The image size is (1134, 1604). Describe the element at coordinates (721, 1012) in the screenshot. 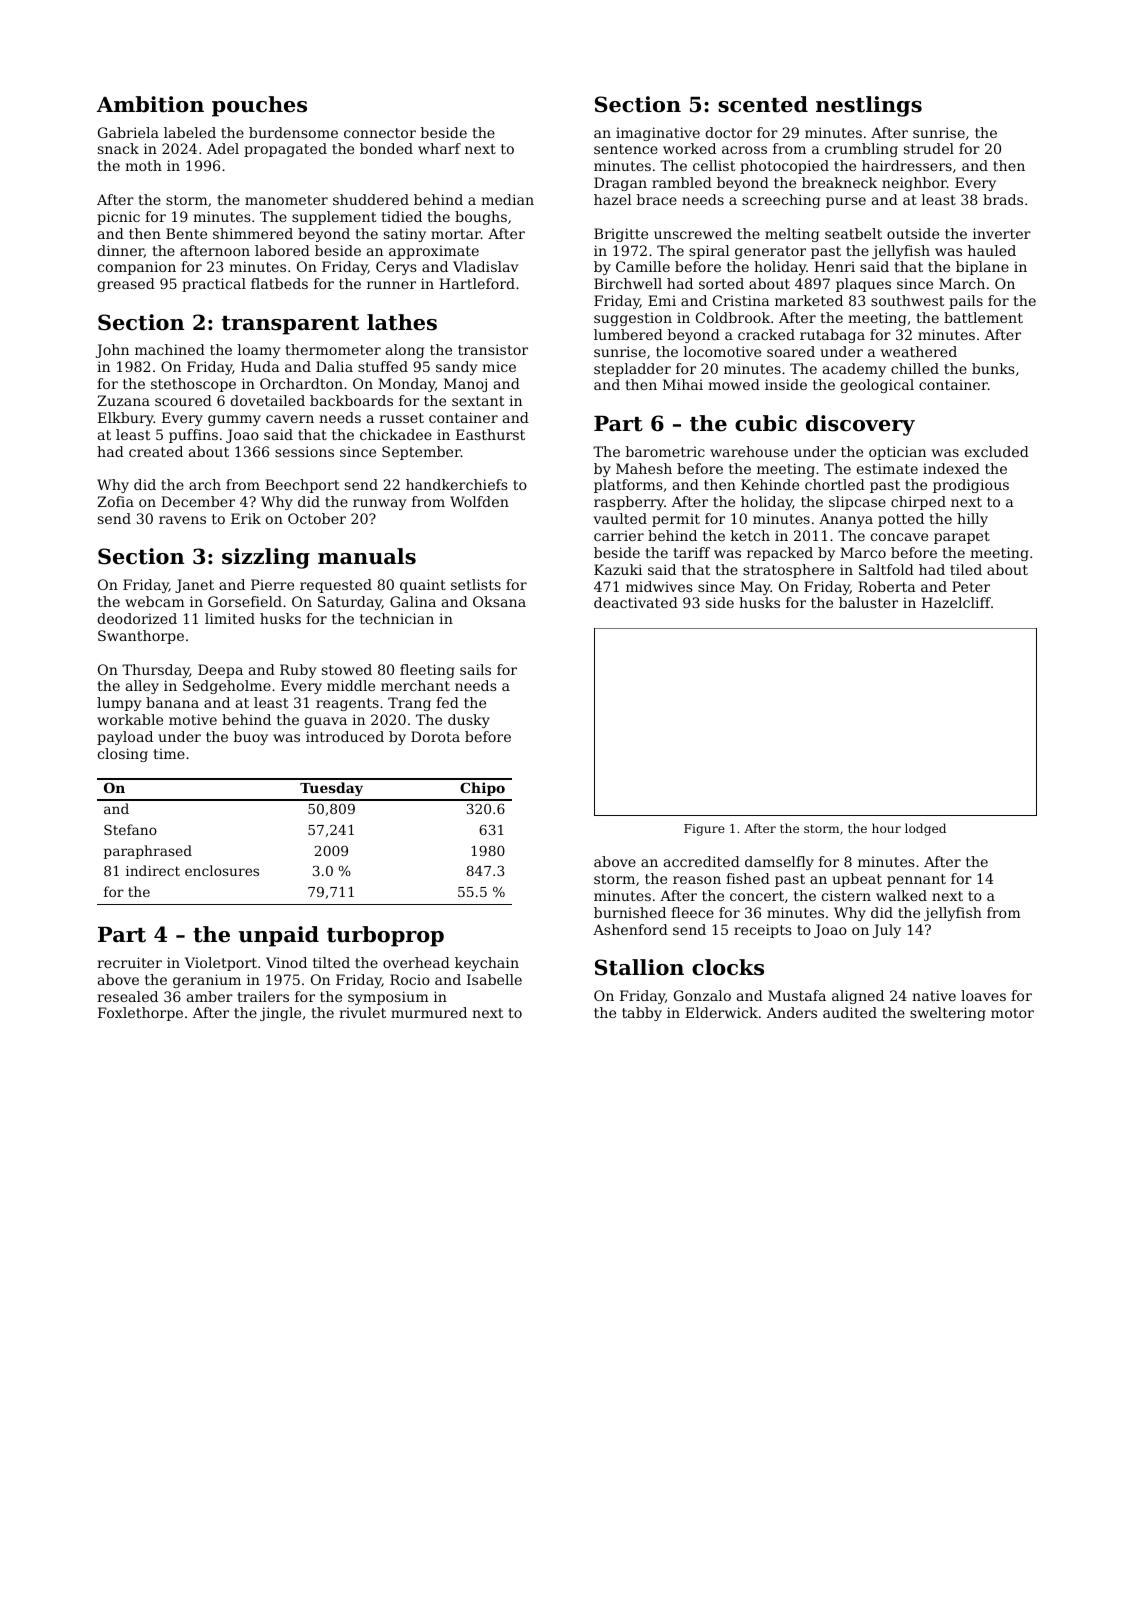

I see `Elderwick` at that location.
